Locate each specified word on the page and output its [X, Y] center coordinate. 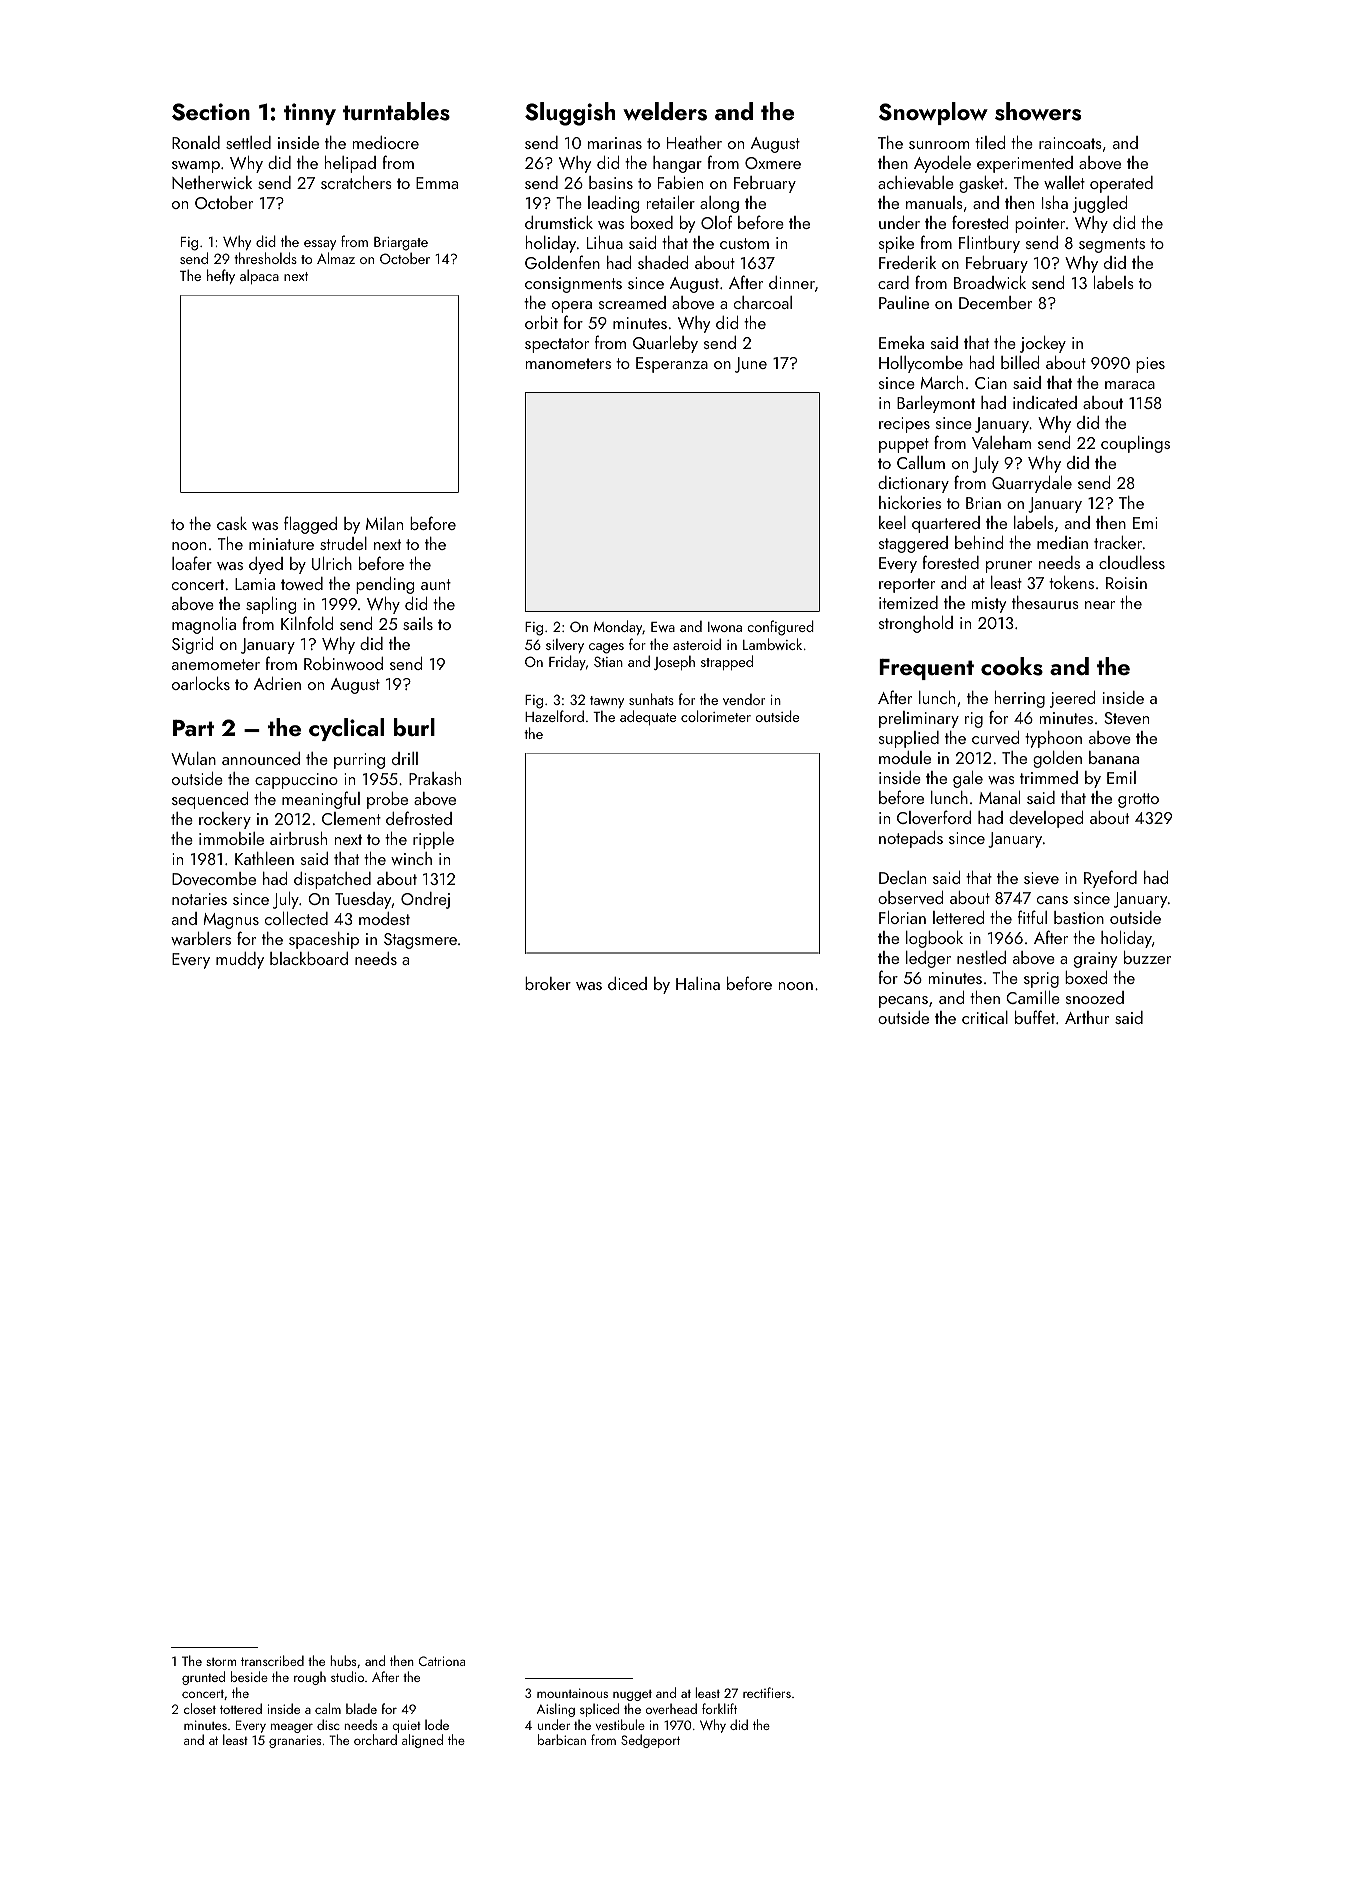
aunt [436, 584]
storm [221, 1662]
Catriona [442, 1661]
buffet [1035, 1017]
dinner [792, 282]
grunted [203, 1678]
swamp [196, 167]
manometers [568, 363]
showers [1038, 111]
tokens [1071, 582]
